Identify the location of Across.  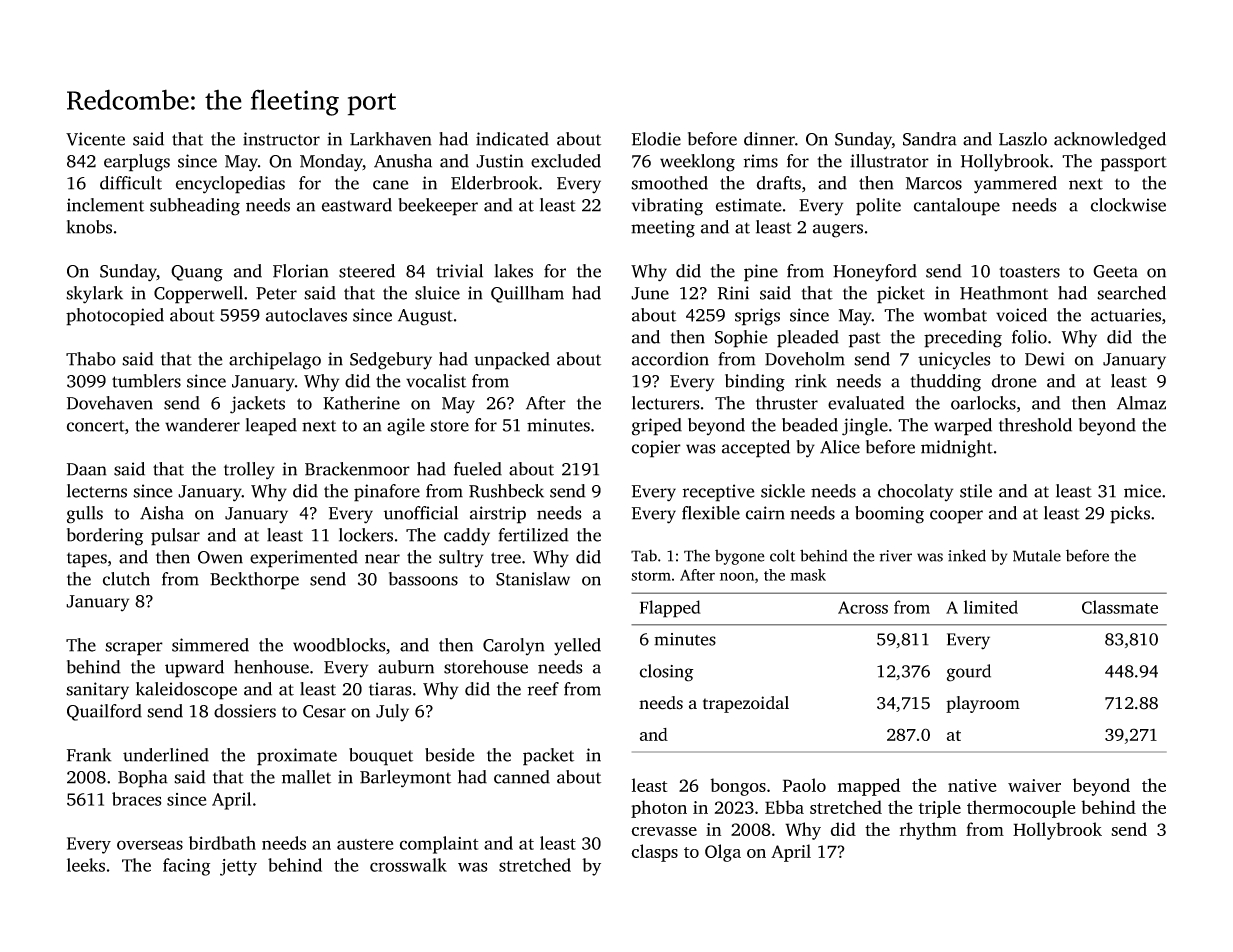
(863, 607).
